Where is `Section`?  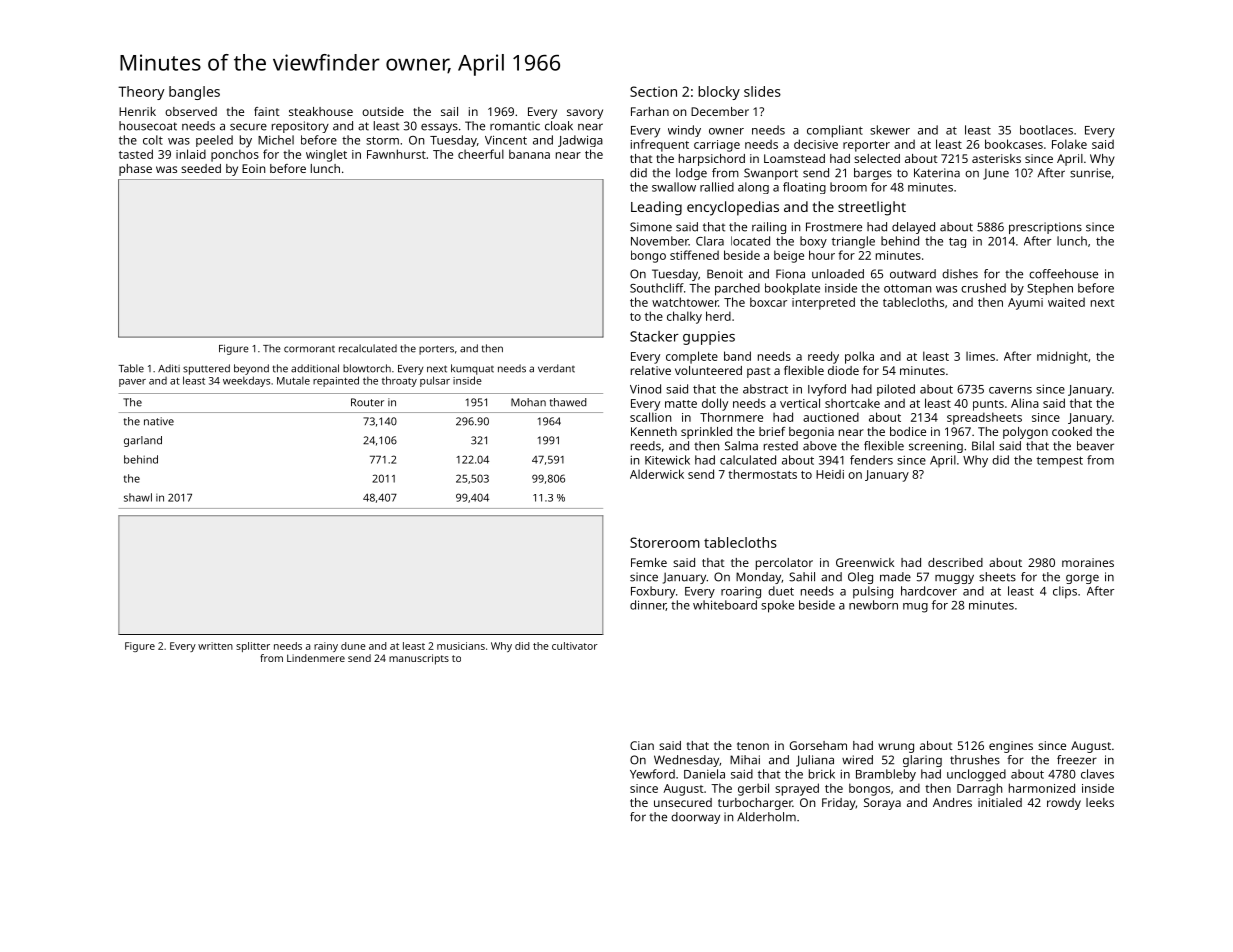 Section is located at coordinates (653, 91).
